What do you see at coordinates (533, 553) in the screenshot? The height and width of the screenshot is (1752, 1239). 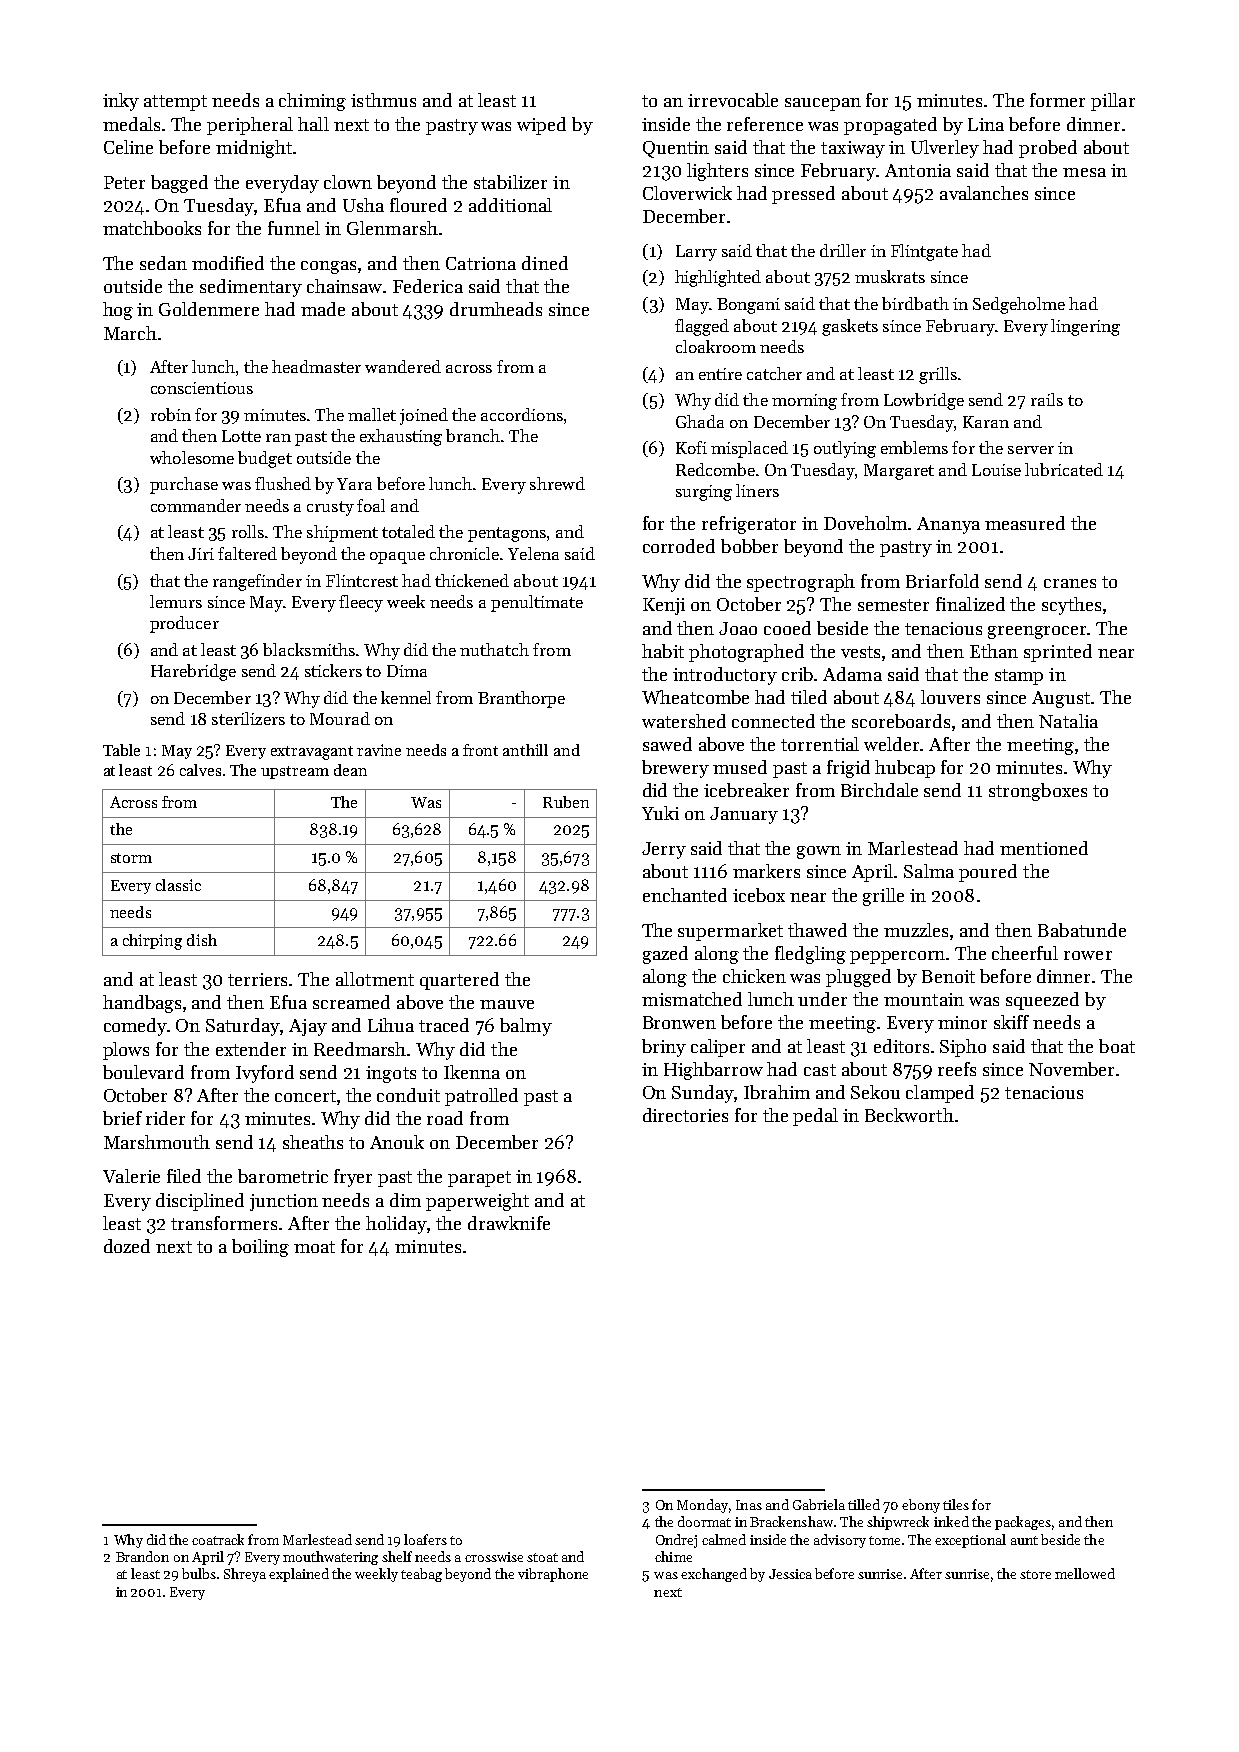 I see `Yelena` at bounding box center [533, 553].
